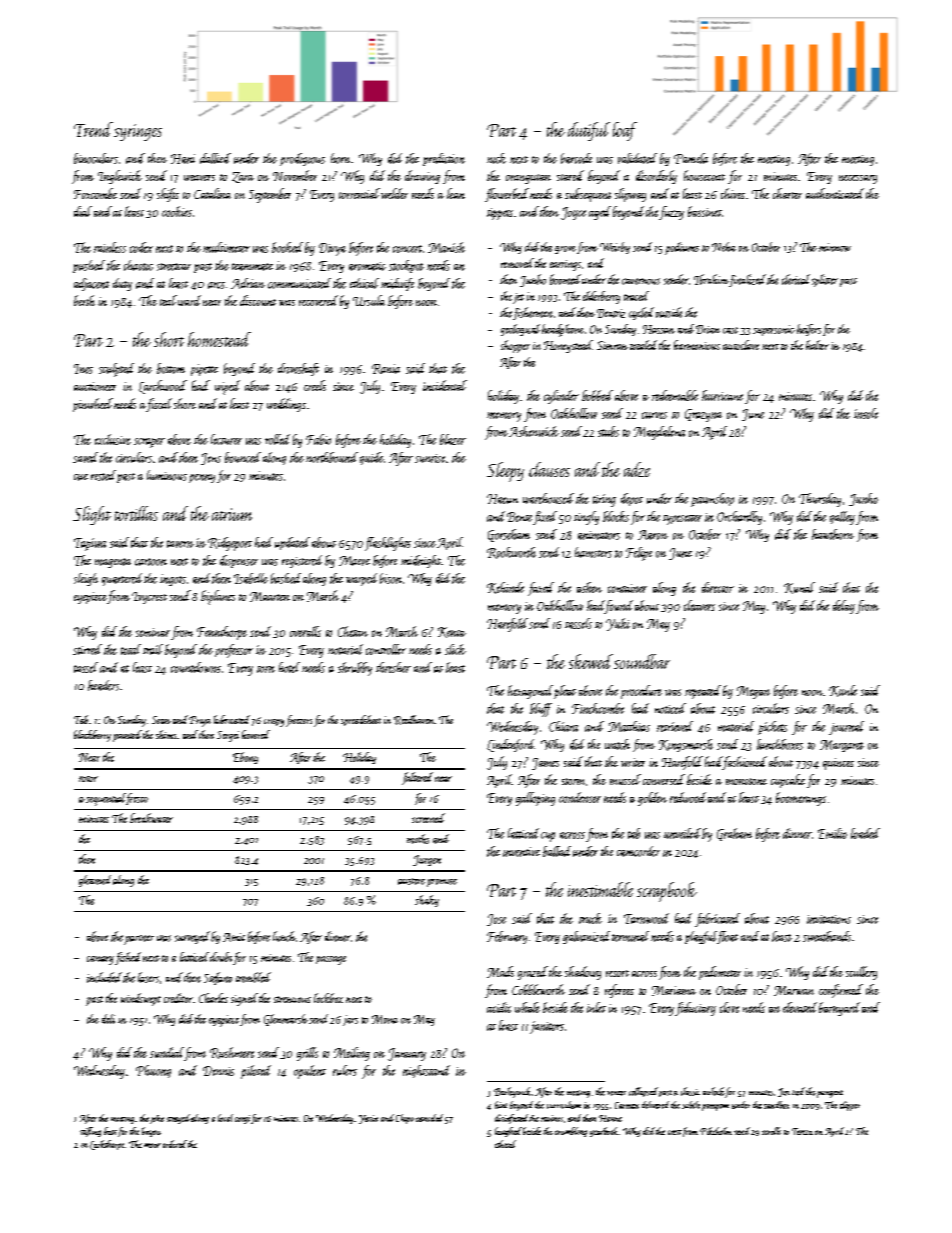 Image resolution: width=952 pixels, height=1233 pixels. What do you see at coordinates (310, 1072) in the document?
I see `opulent` at bounding box center [310, 1072].
